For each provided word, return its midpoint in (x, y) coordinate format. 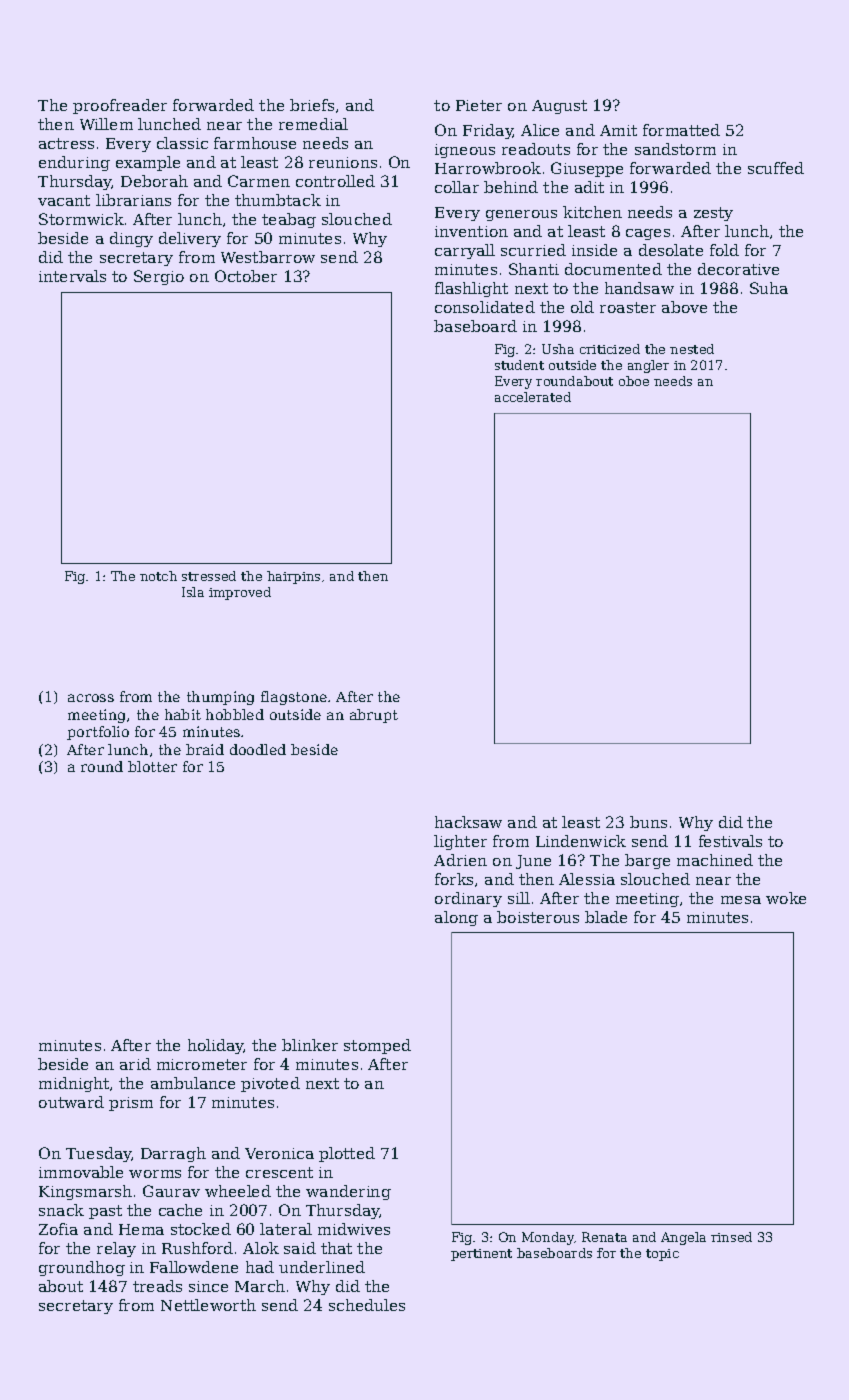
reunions (343, 162)
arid (135, 1064)
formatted (681, 130)
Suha (769, 288)
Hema (141, 1229)
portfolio (98, 733)
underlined (322, 1267)
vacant (64, 200)
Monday (548, 1238)
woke (786, 898)
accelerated (533, 397)
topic (662, 1255)
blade (606, 917)
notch (158, 576)
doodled (258, 749)
